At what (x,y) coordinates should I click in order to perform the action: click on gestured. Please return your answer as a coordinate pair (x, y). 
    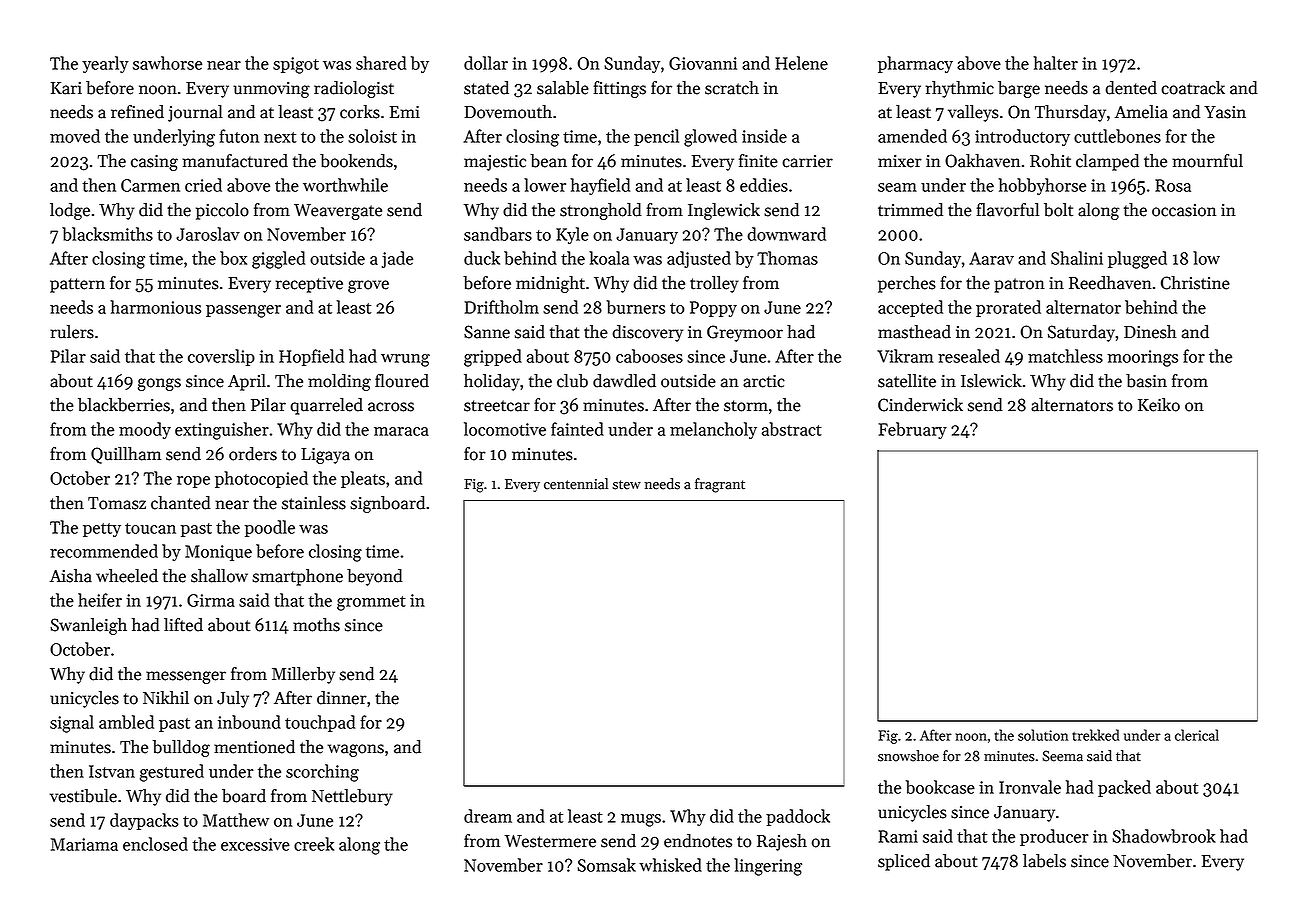
    Looking at the image, I should click on (172, 773).
